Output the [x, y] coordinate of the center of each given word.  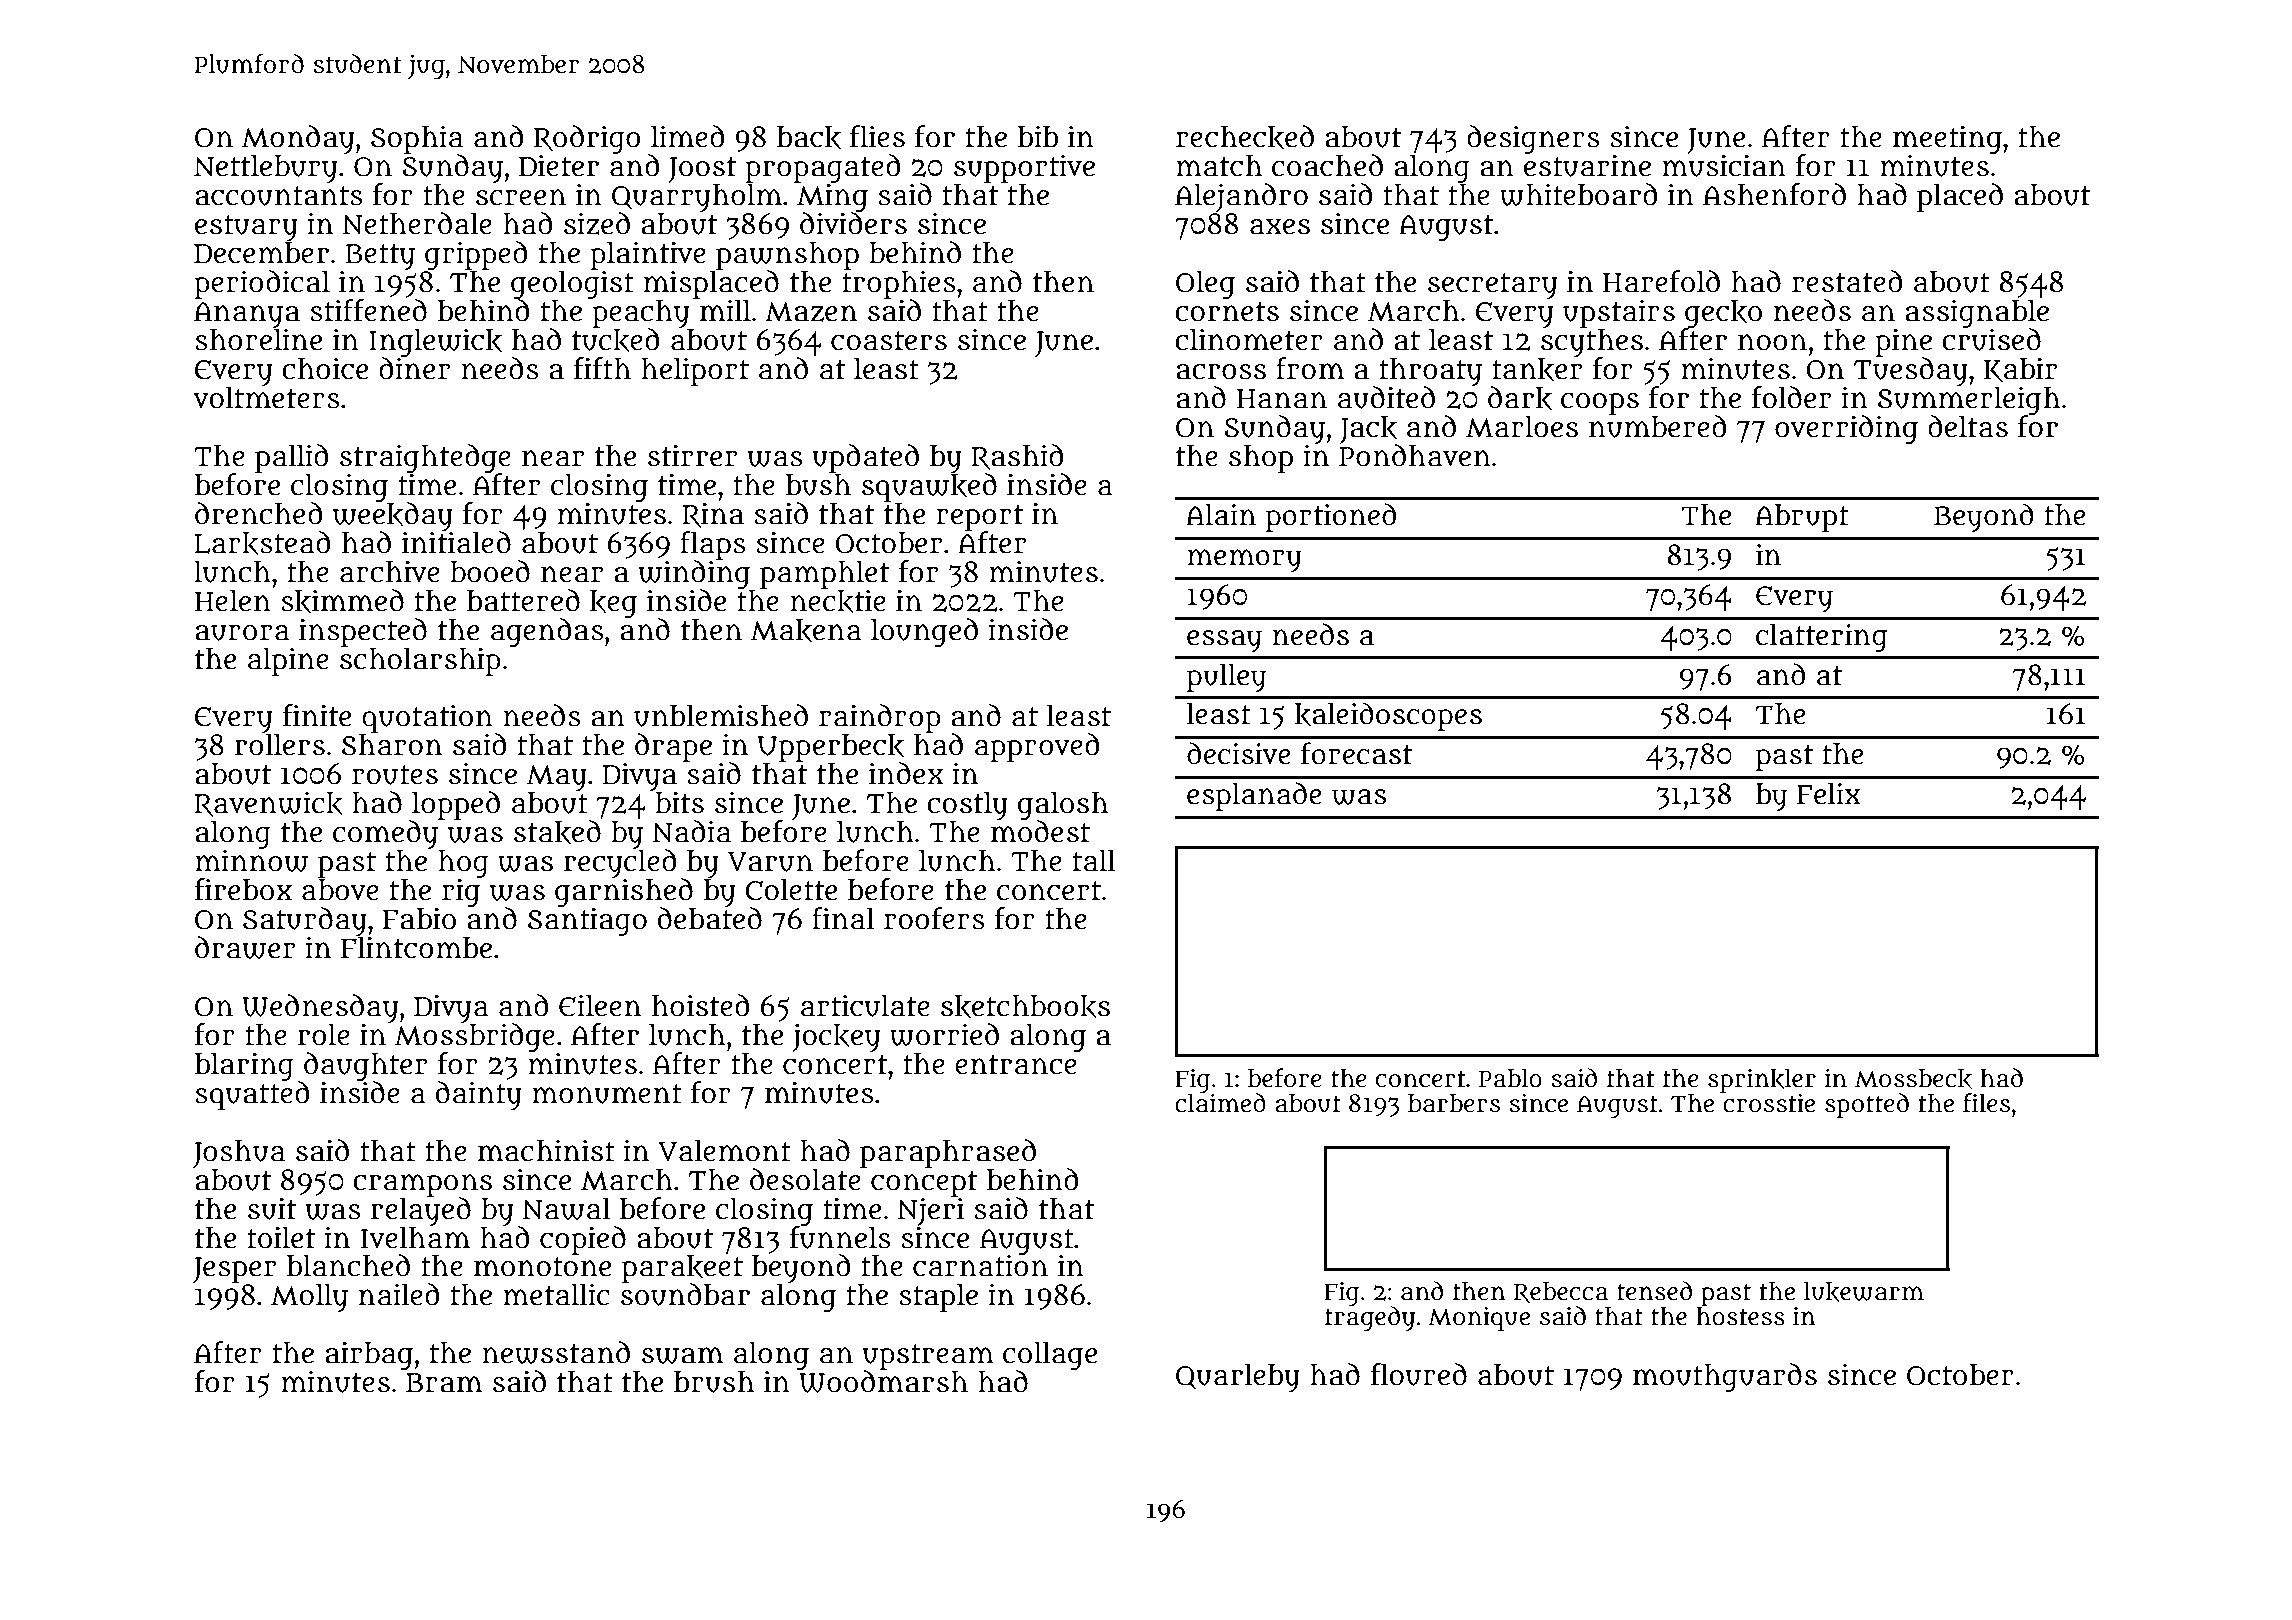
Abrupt [1802, 518]
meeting [1947, 139]
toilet [281, 1237]
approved [1037, 747]
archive [390, 571]
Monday [298, 140]
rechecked [1245, 137]
